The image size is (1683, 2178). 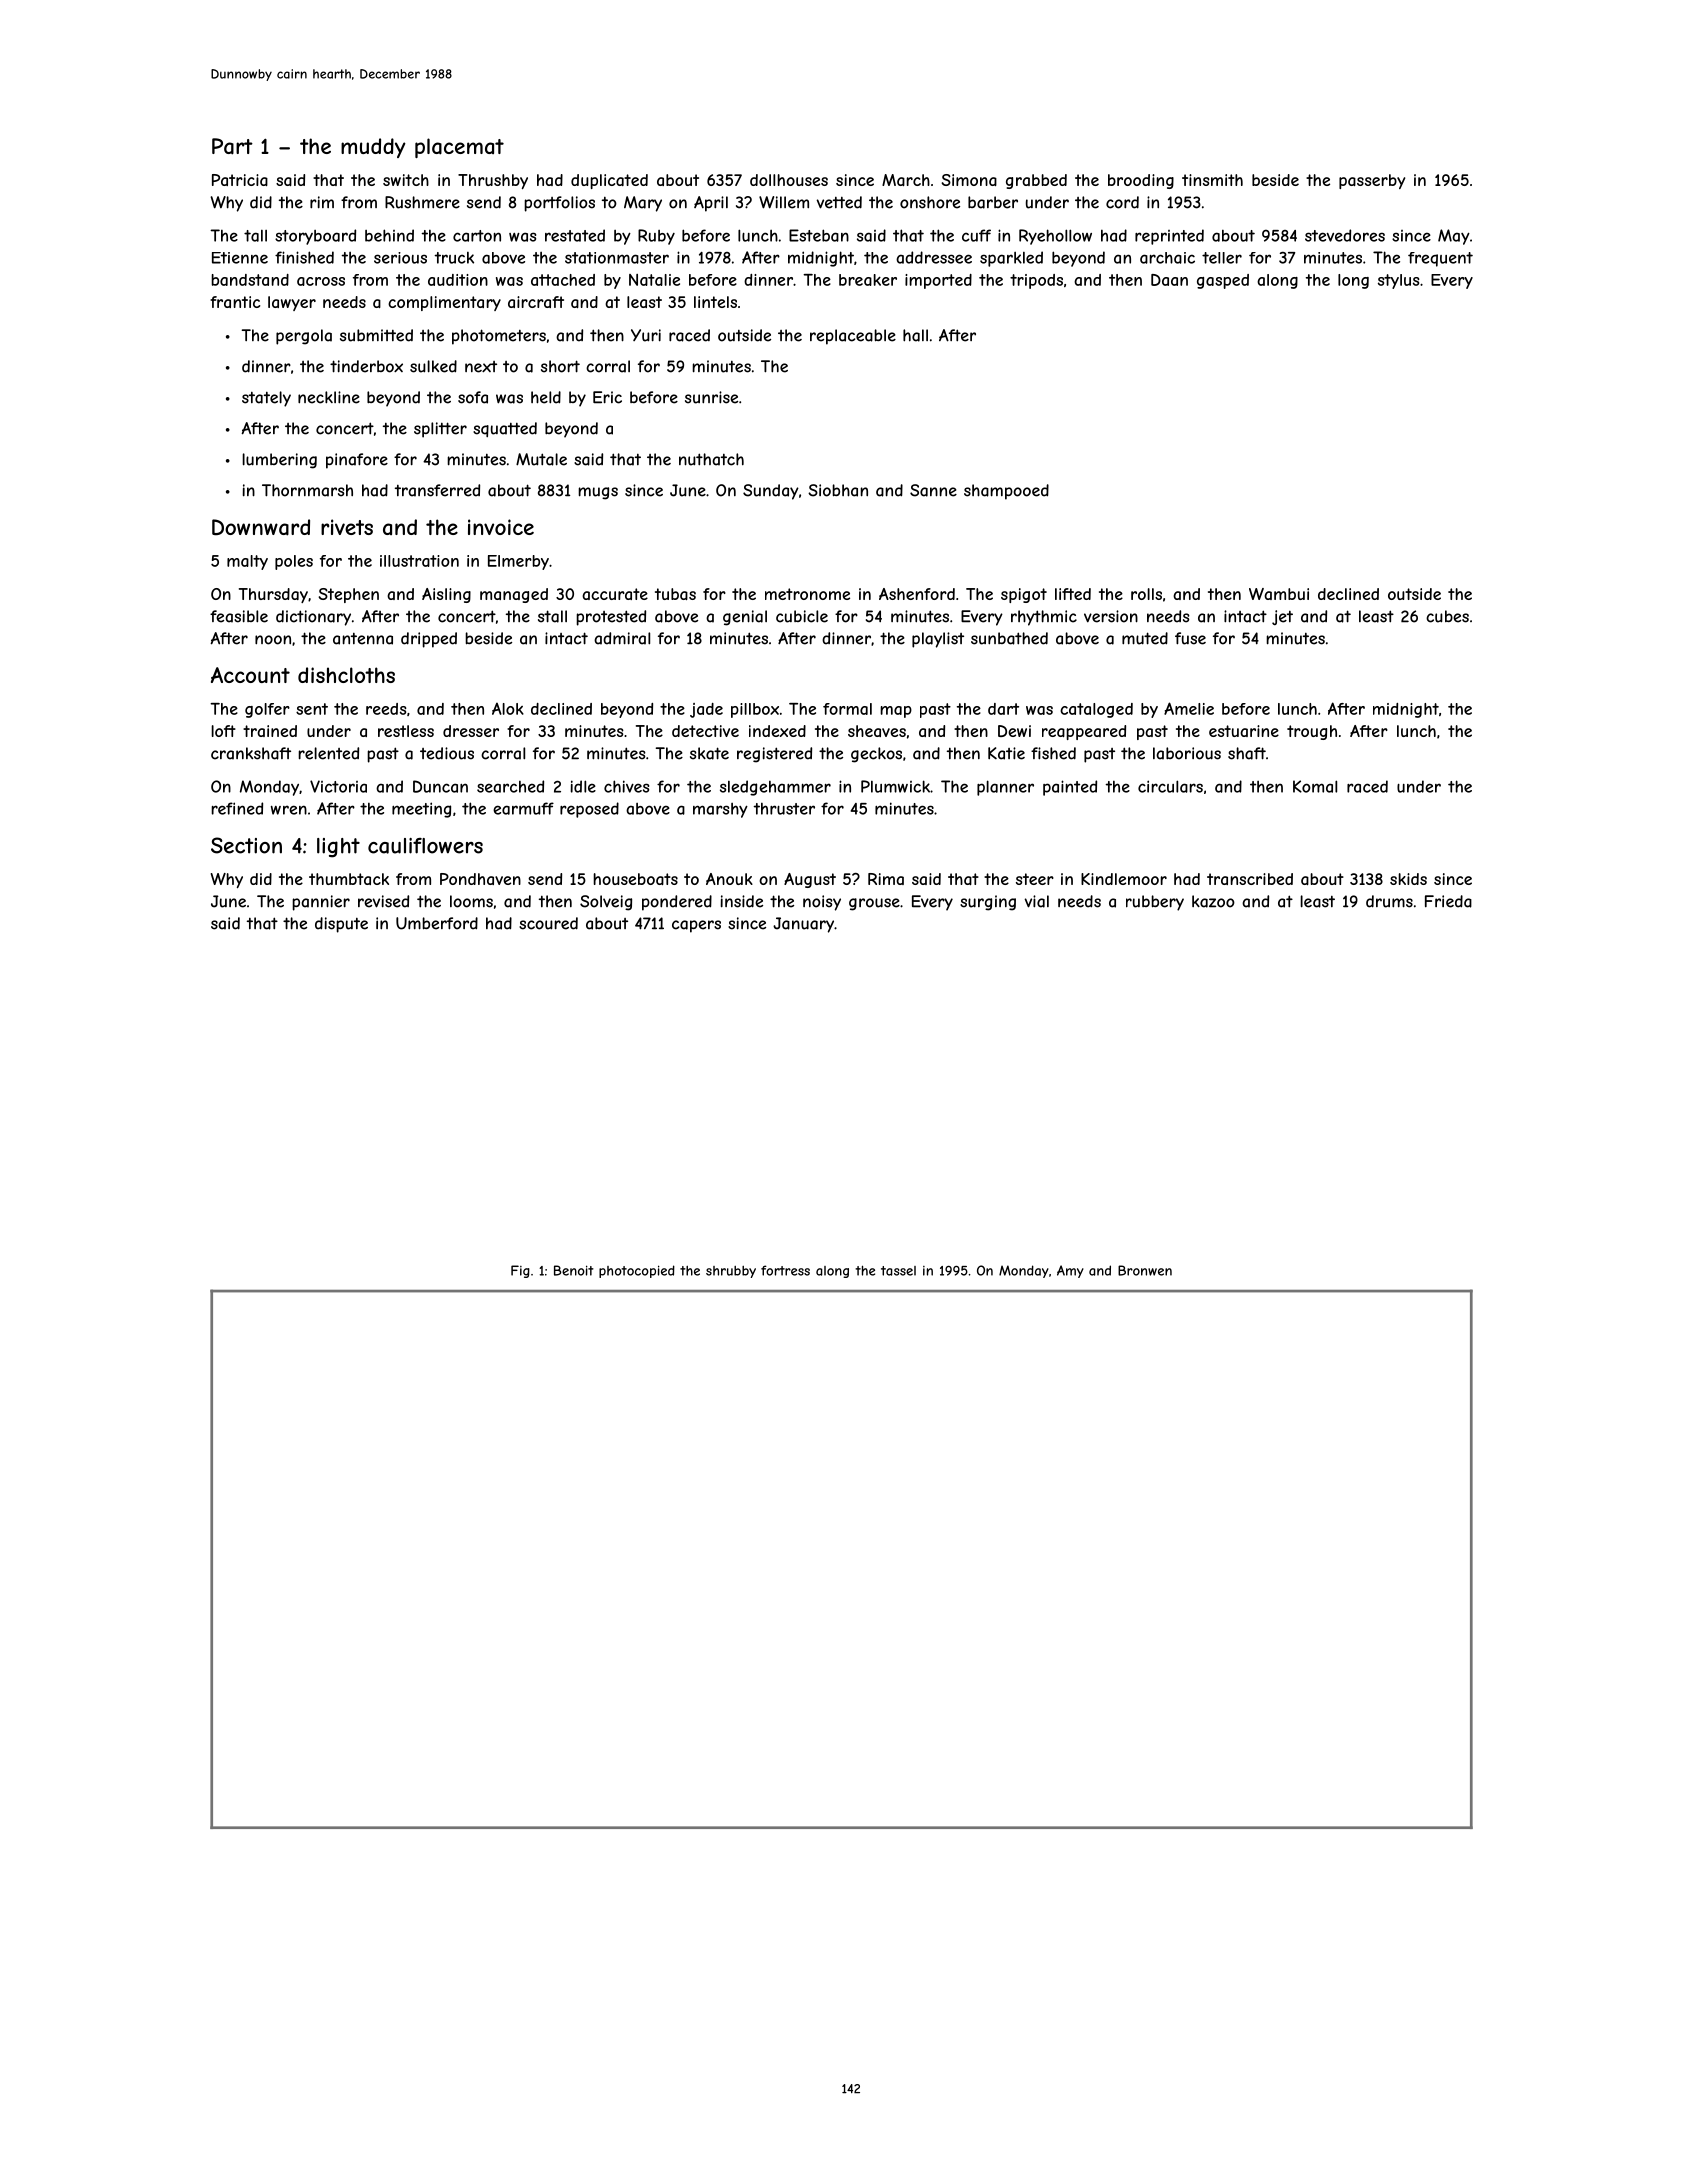 I want to click on cubes, so click(x=1447, y=616).
